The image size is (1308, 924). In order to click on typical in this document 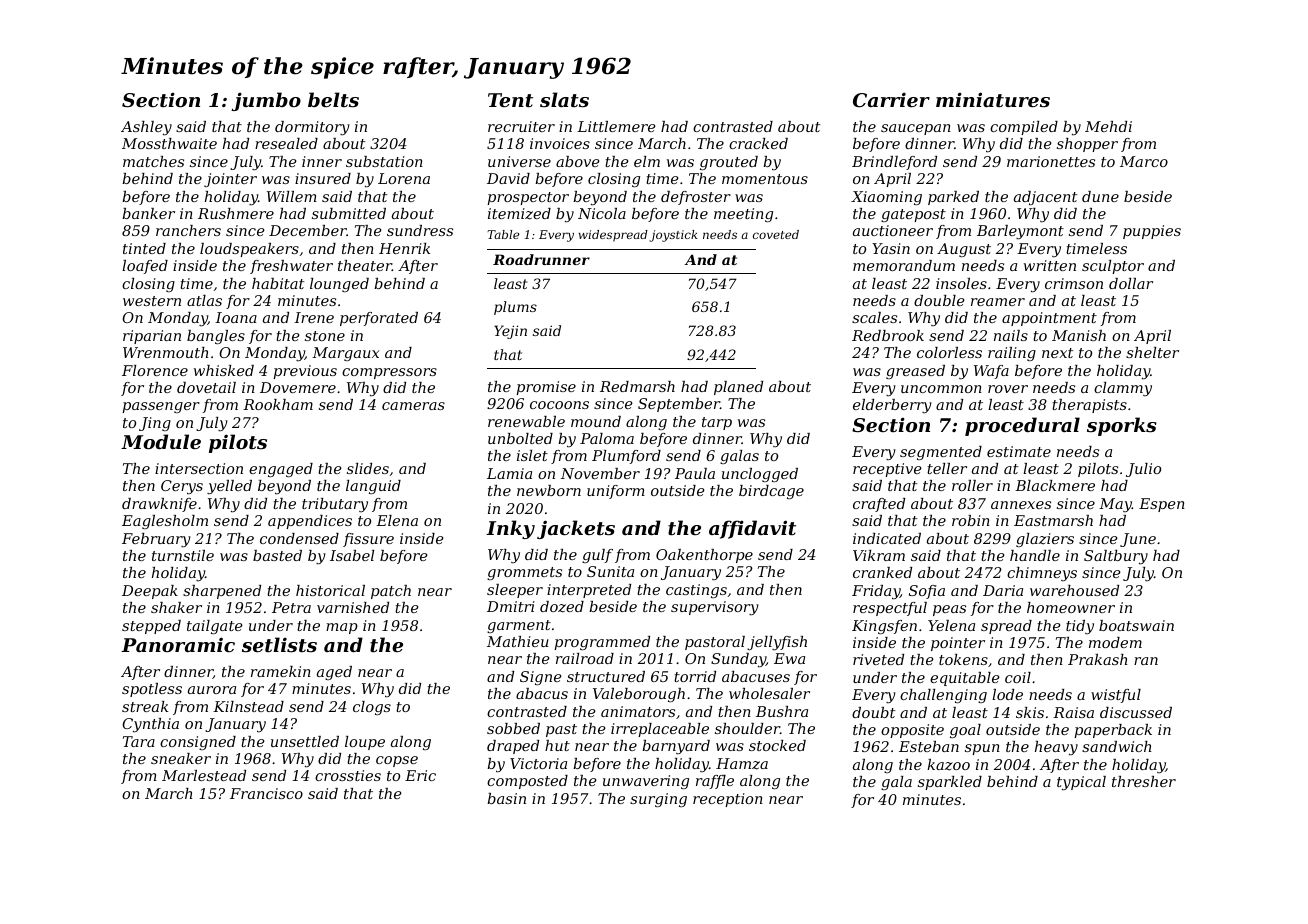, I will do `click(1081, 783)`.
